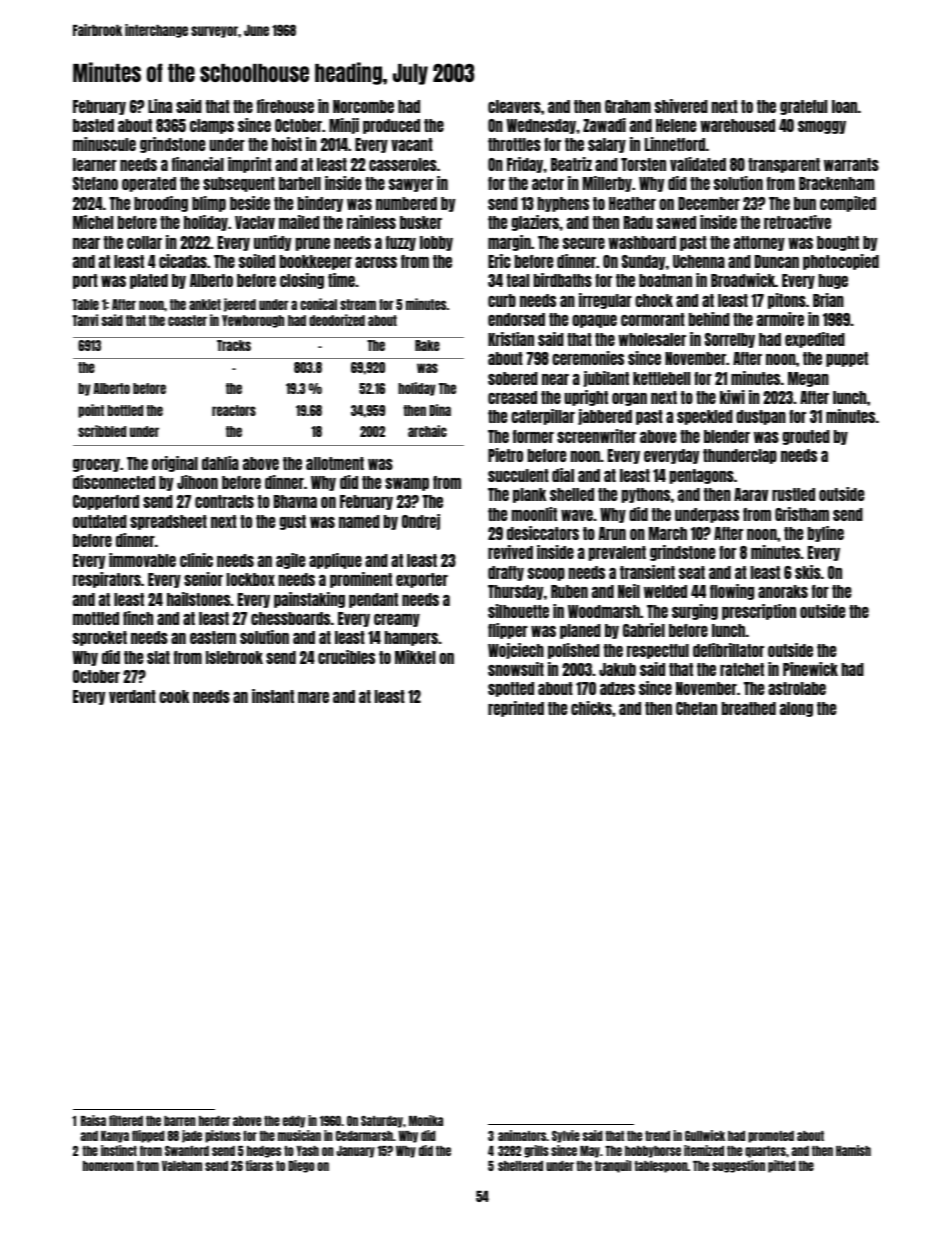  Describe the element at coordinates (373, 600) in the page. I see `pendant` at that location.
